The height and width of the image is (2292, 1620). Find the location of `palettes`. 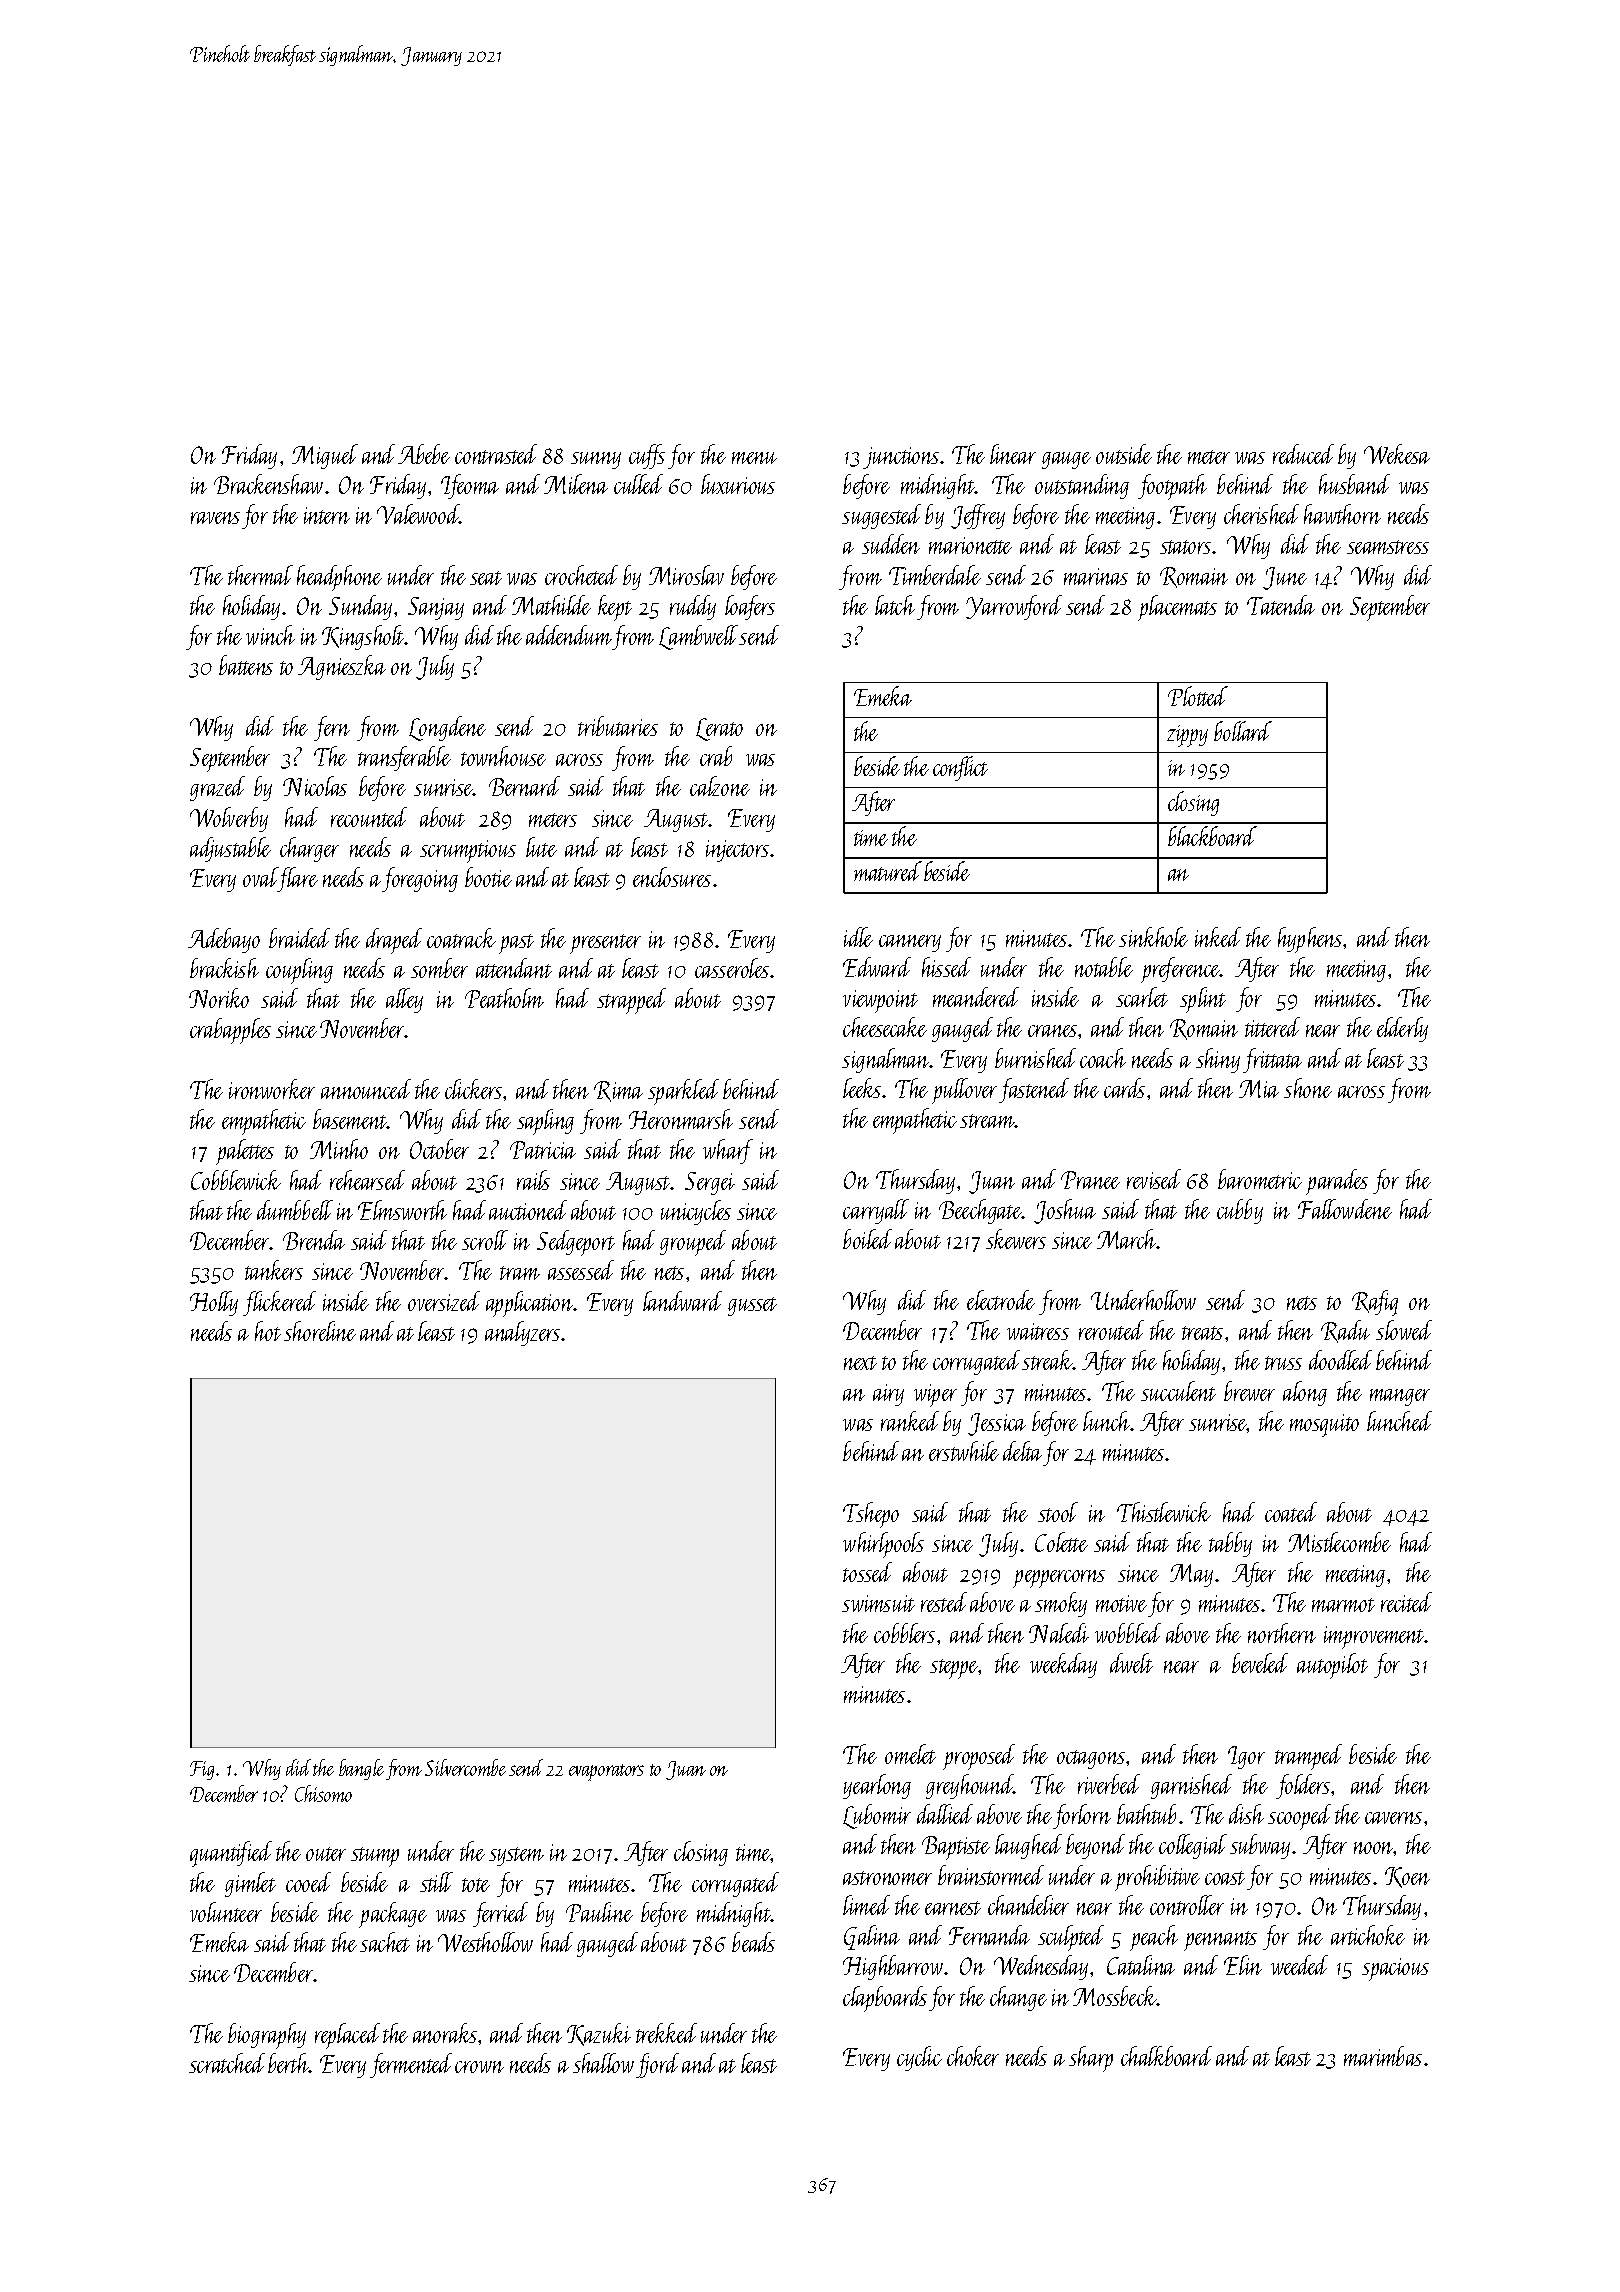

palettes is located at coordinates (245, 1152).
